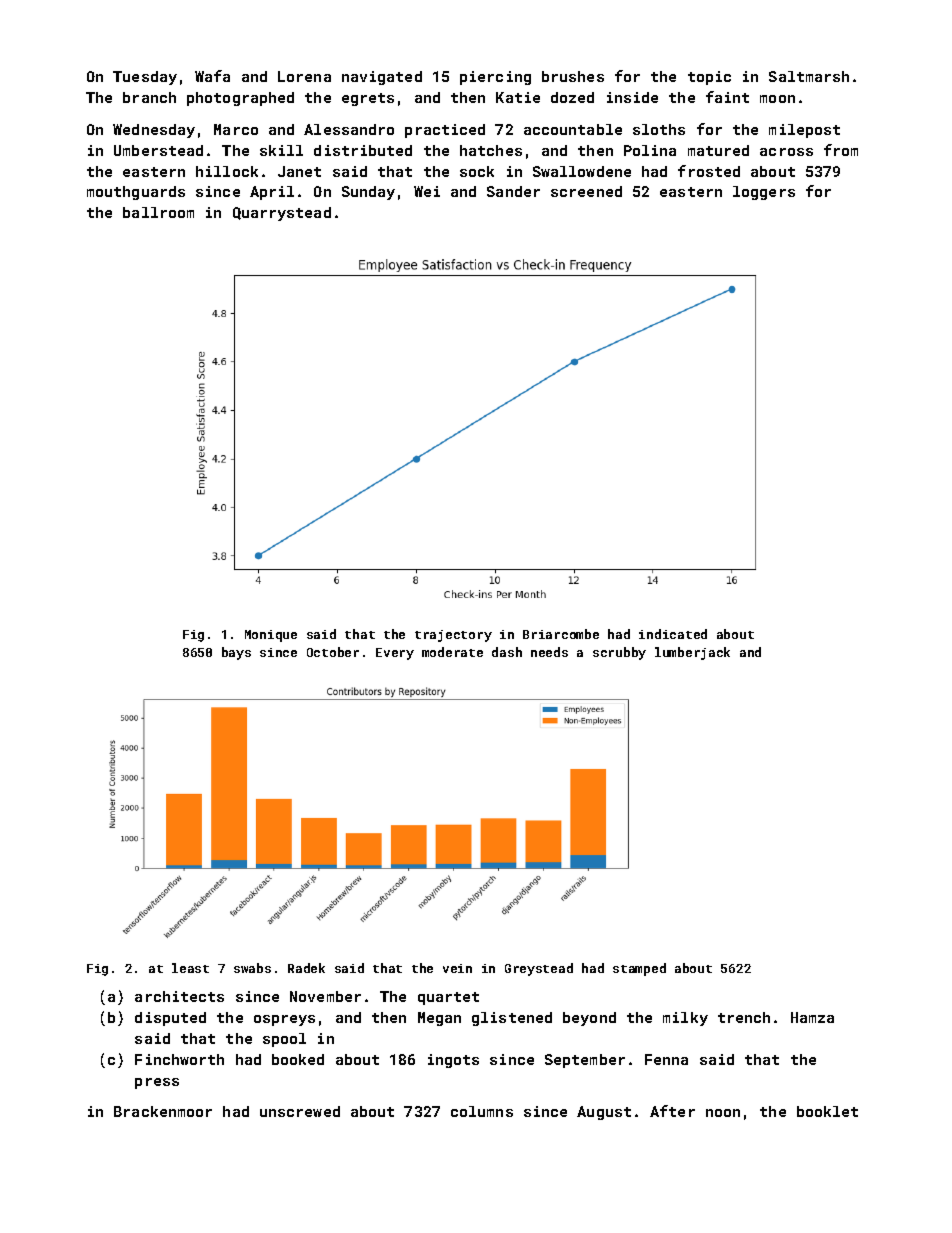  I want to click on bays, so click(236, 653).
